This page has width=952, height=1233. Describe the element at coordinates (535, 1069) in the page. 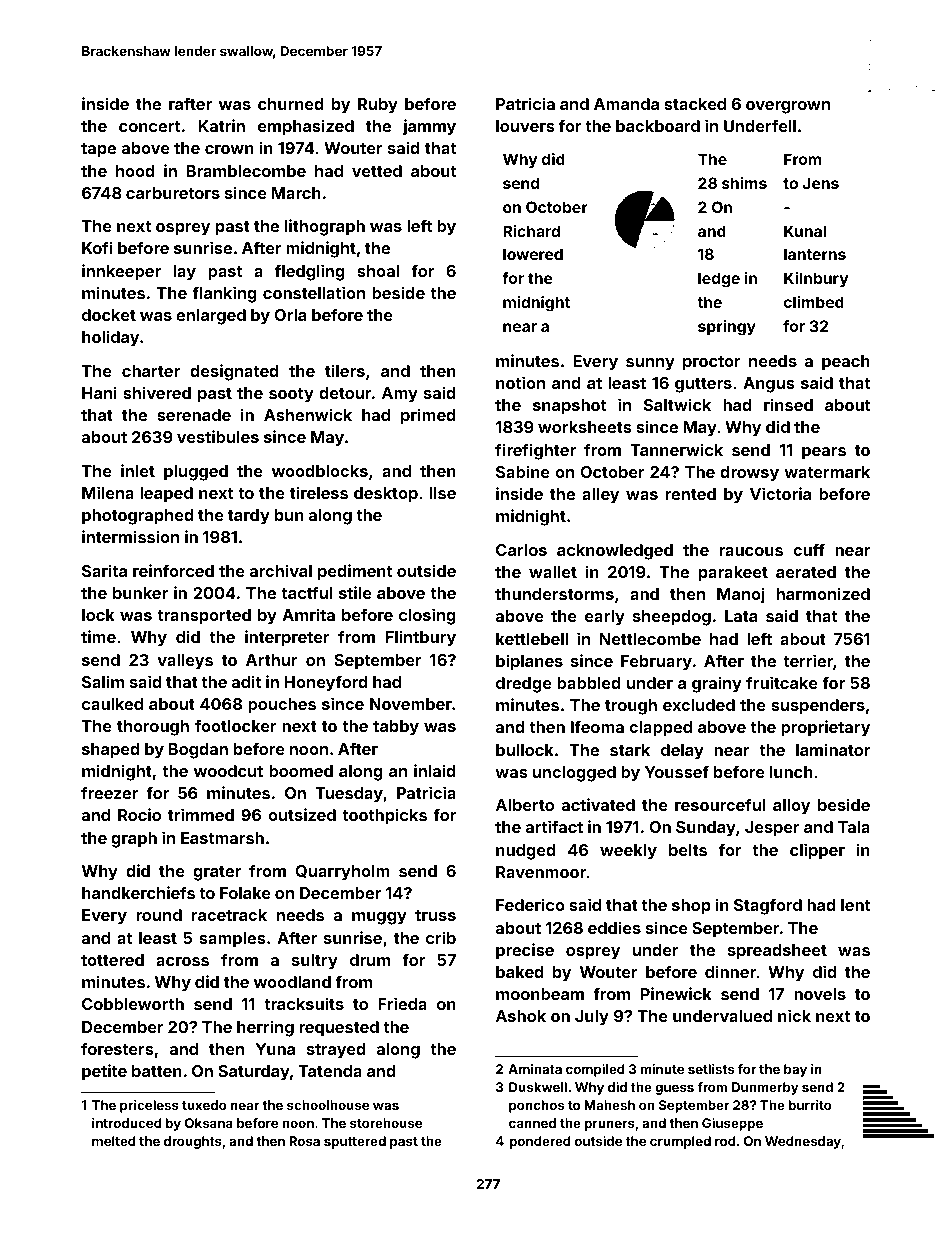

I see `Aminata` at that location.
